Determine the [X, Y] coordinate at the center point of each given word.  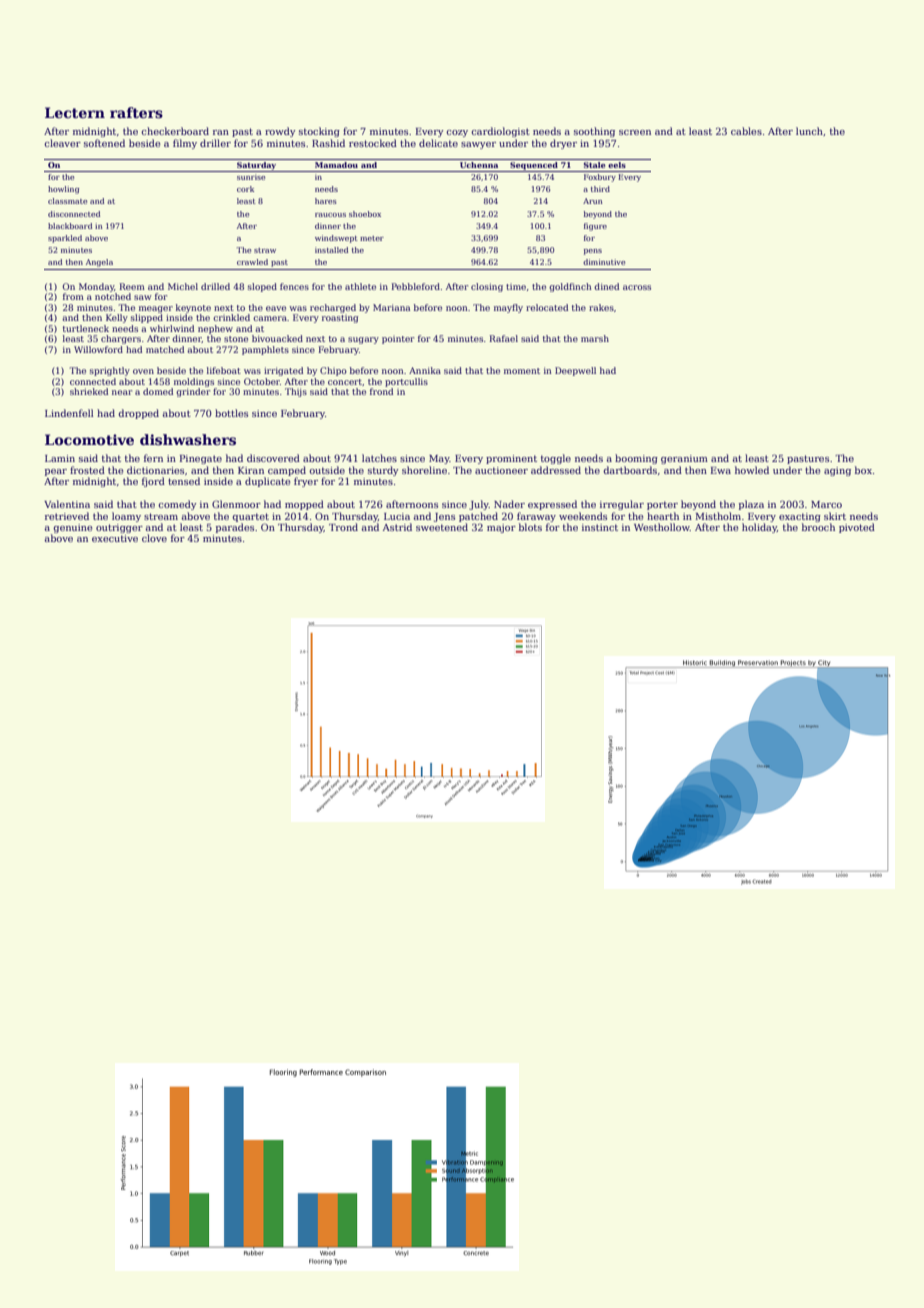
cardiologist [500, 132]
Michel [183, 286]
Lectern [75, 112]
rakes [601, 307]
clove [154, 538]
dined [606, 286]
